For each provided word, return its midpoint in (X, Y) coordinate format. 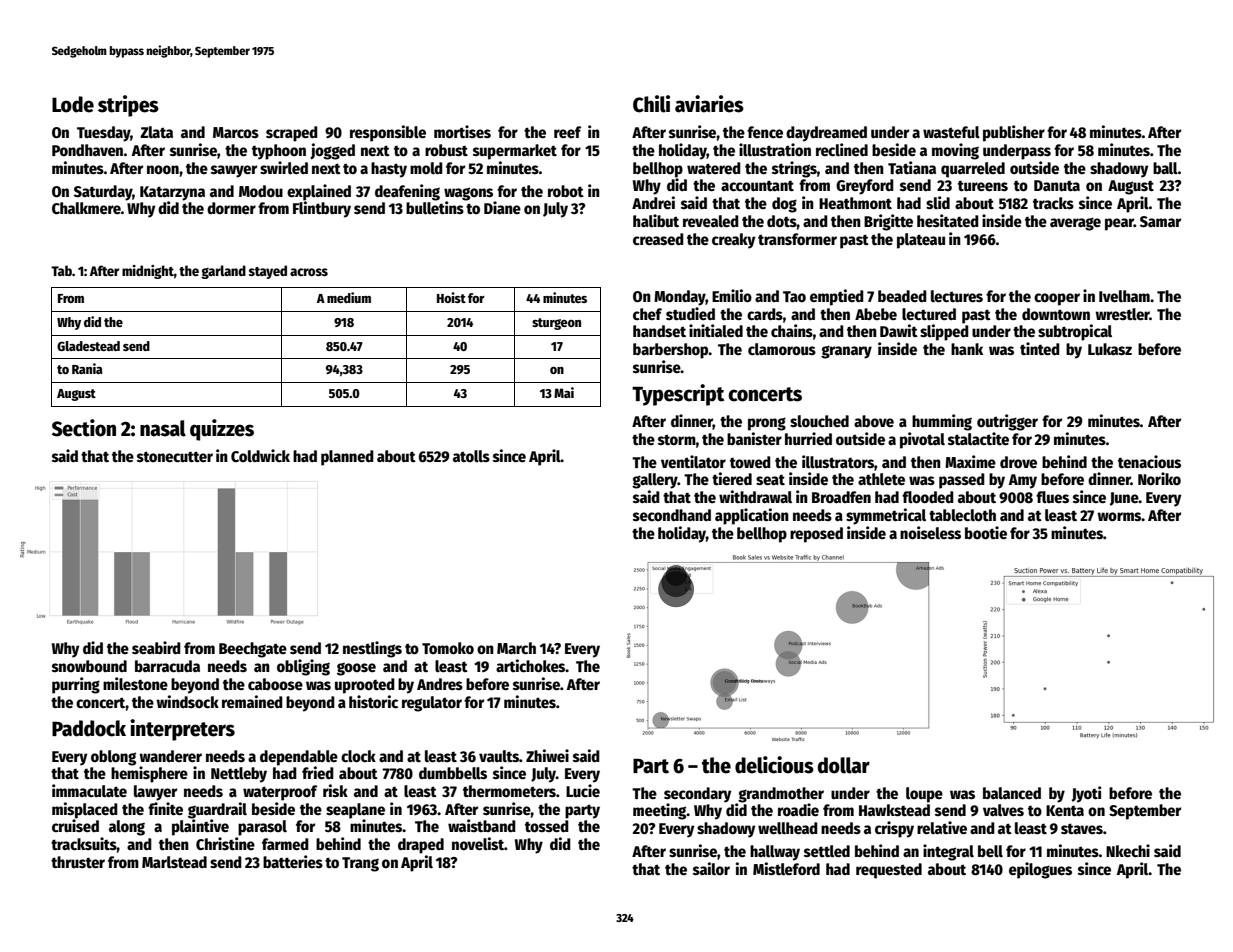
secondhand (672, 515)
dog (784, 205)
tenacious (1149, 462)
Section (84, 428)
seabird (156, 647)
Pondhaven (87, 150)
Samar (1160, 222)
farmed (285, 844)
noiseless (930, 533)
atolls (471, 456)
